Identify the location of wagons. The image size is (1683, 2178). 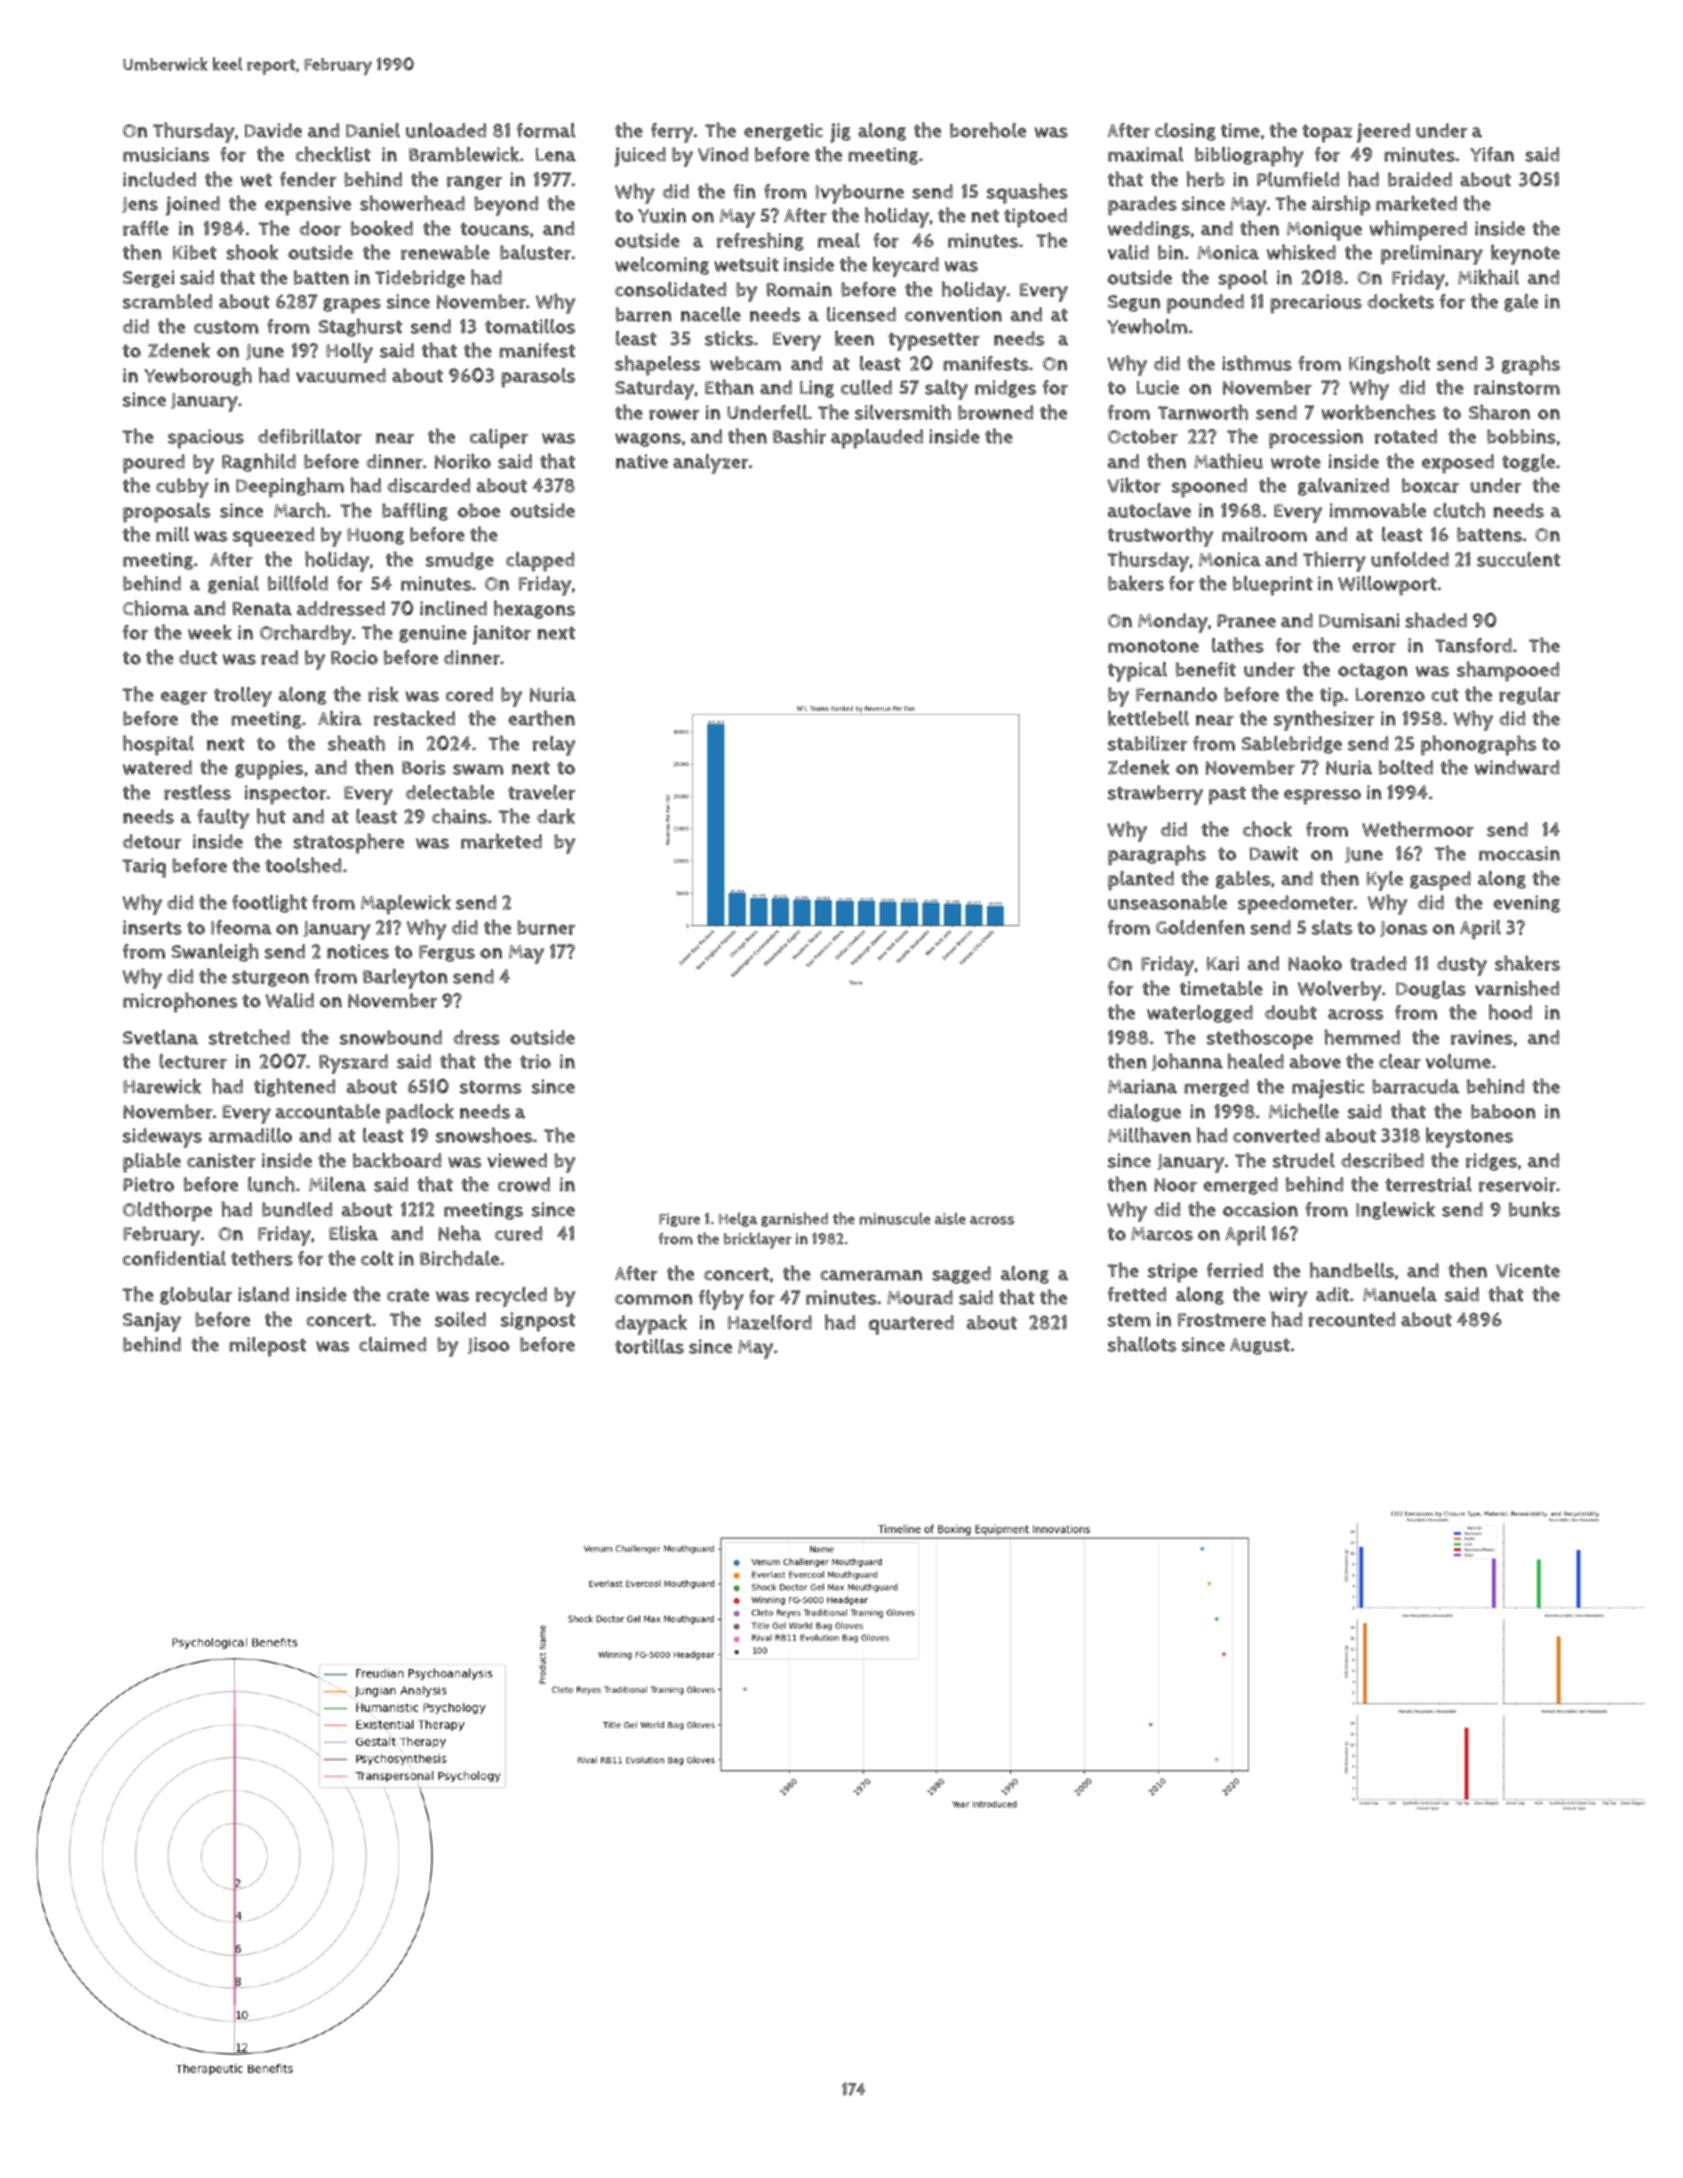
(648, 440).
